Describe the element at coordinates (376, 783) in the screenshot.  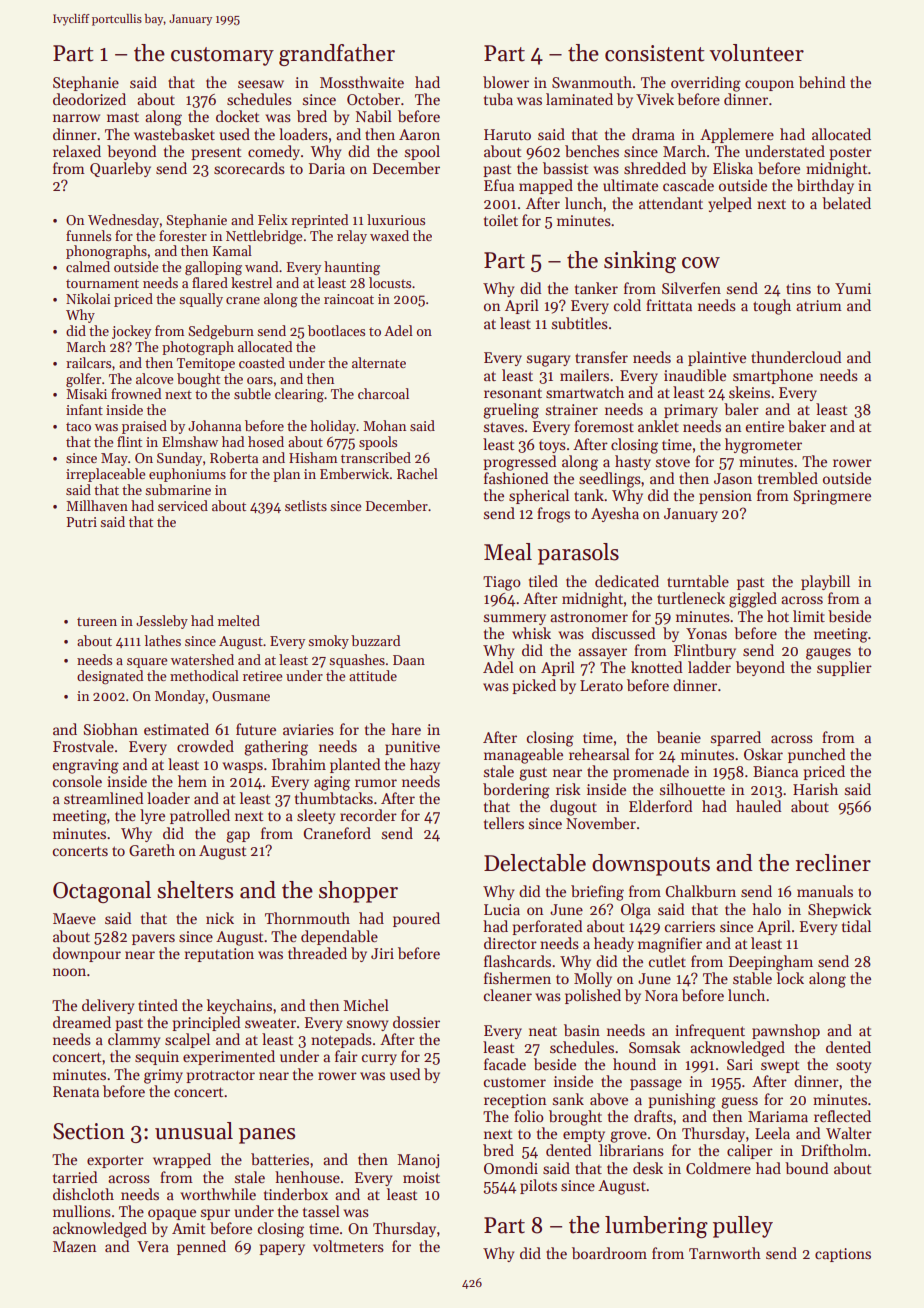
I see `rumor` at that location.
